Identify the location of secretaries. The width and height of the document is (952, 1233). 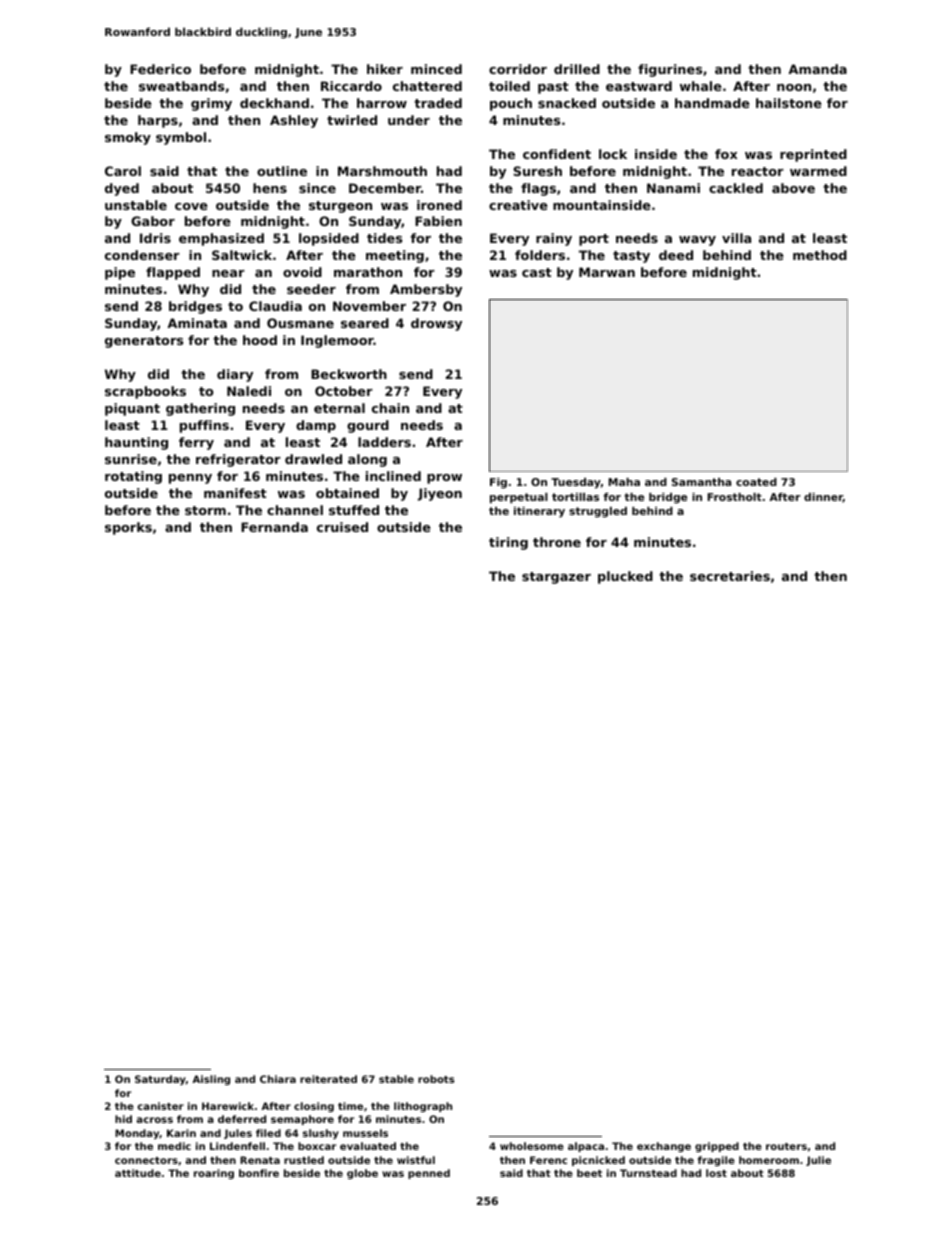
(730, 576).
